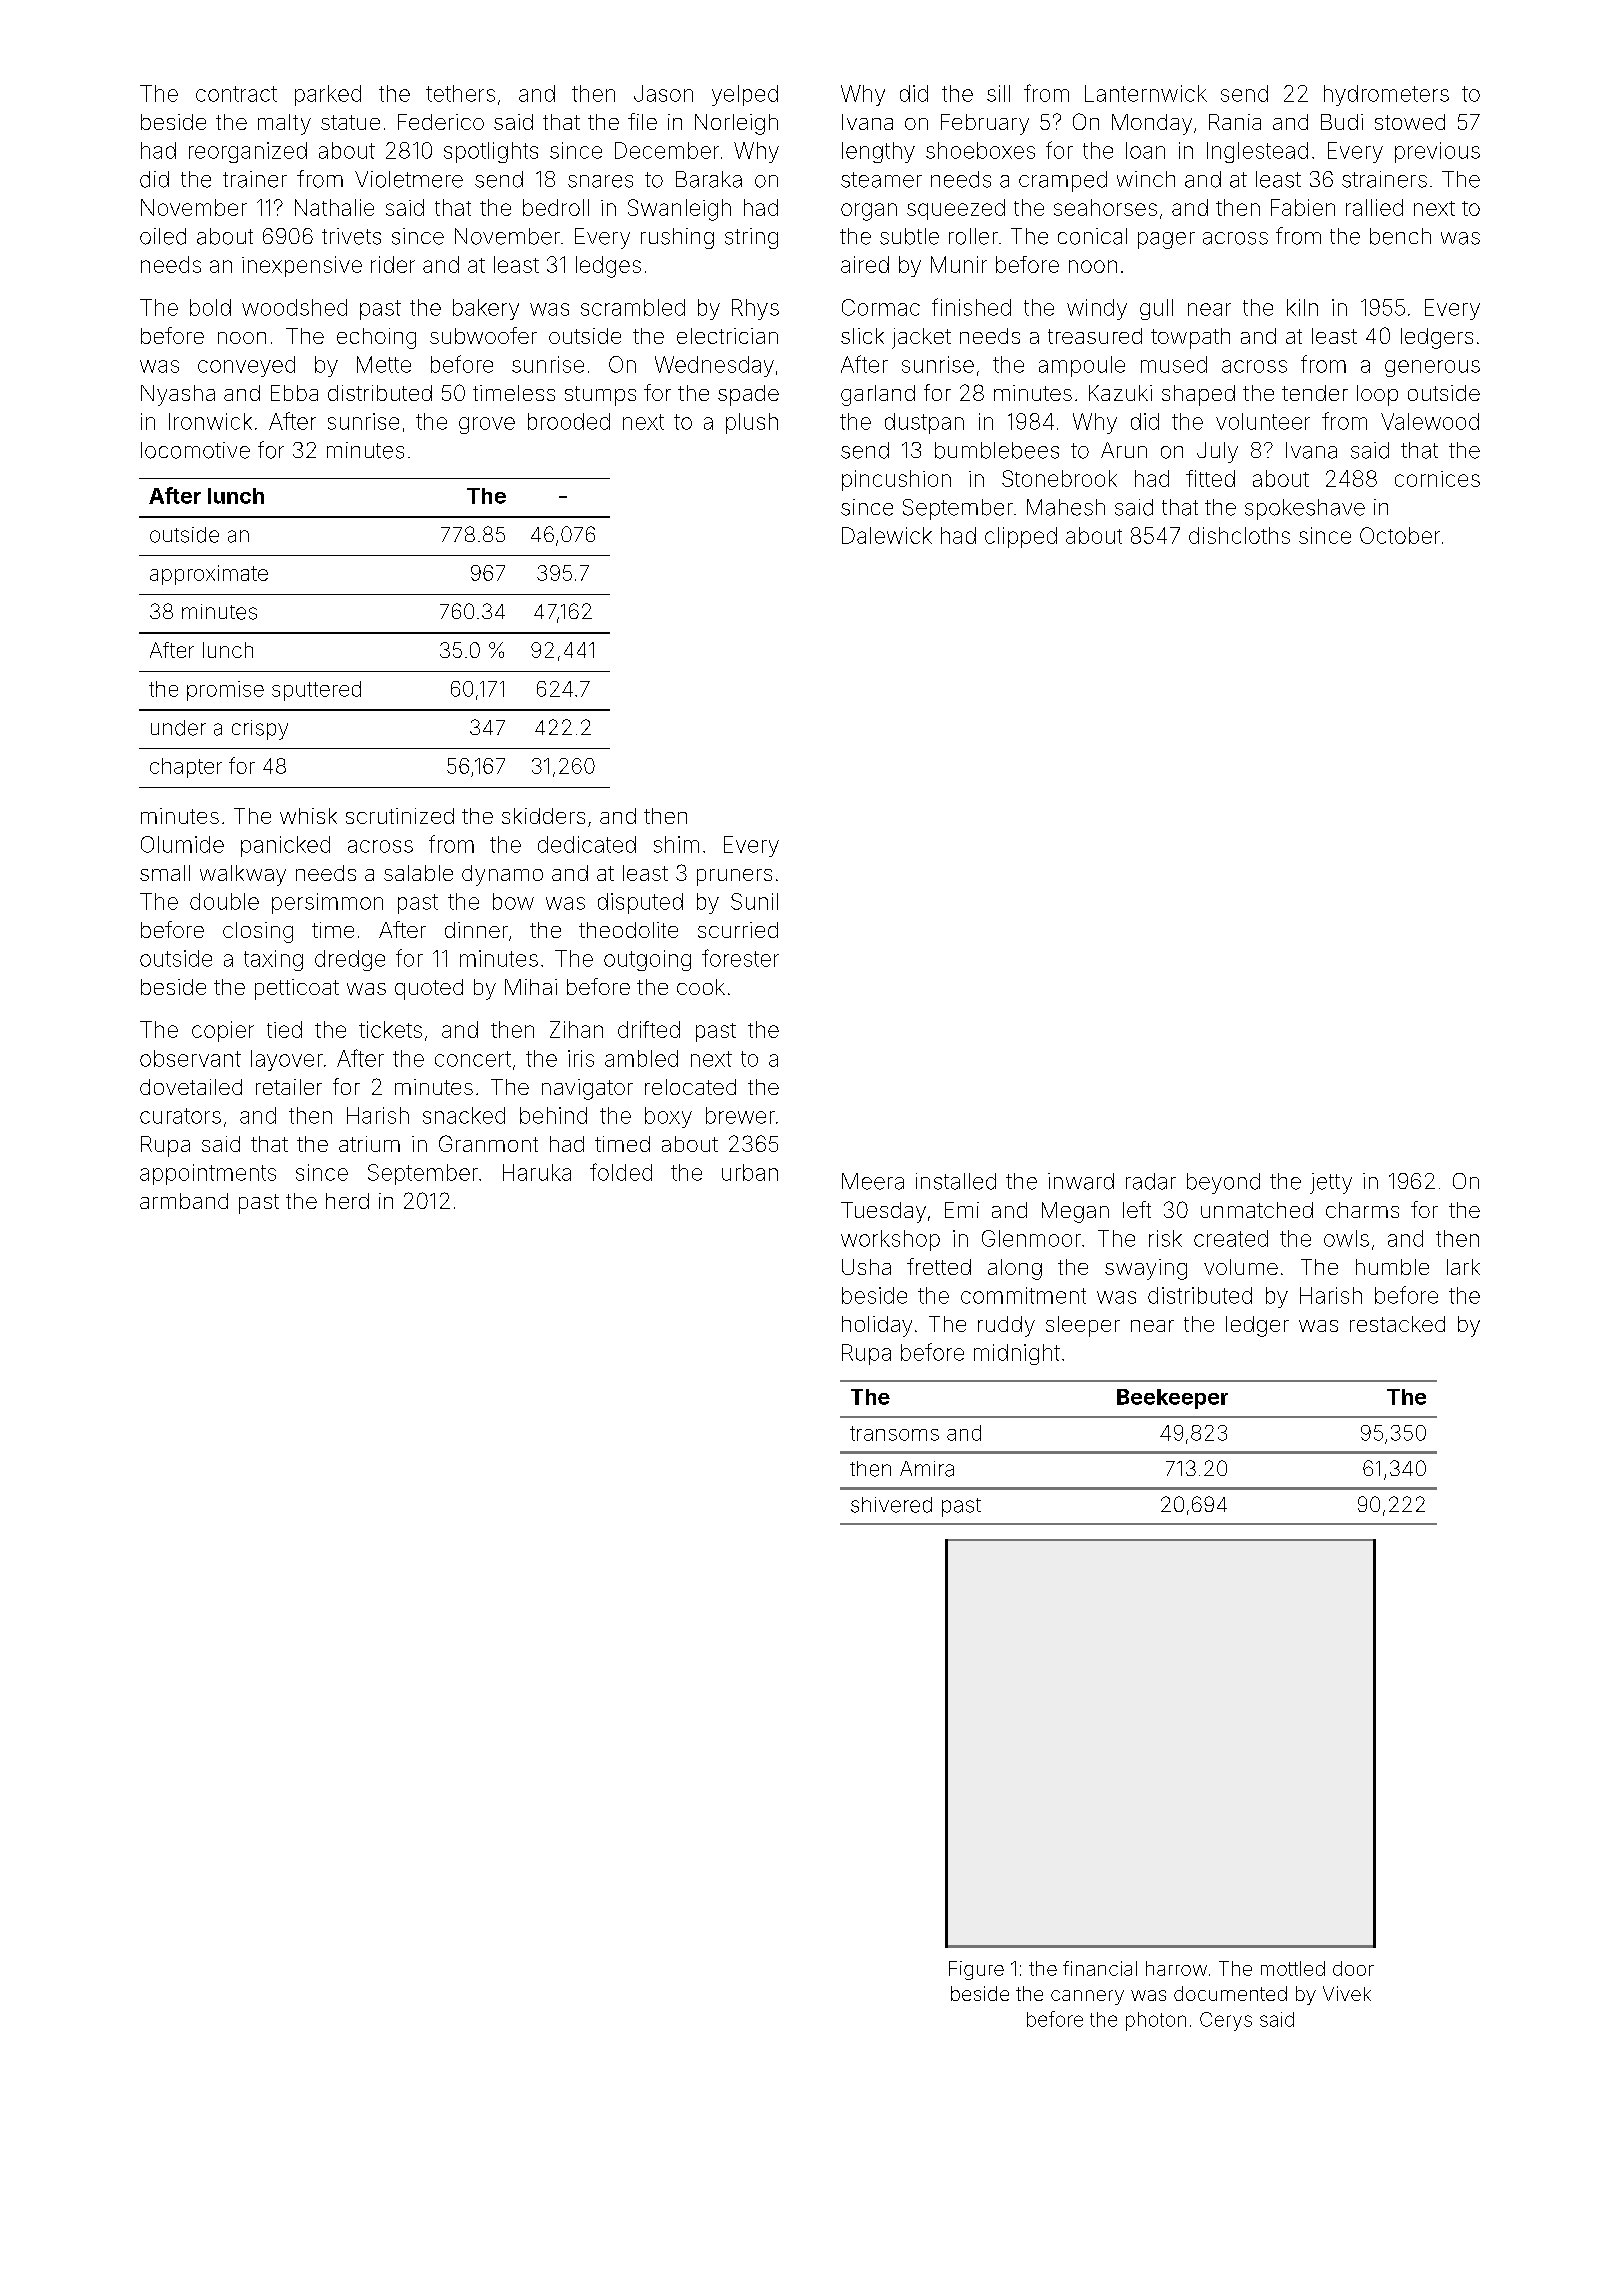  I want to click on shivered, so click(891, 1505).
